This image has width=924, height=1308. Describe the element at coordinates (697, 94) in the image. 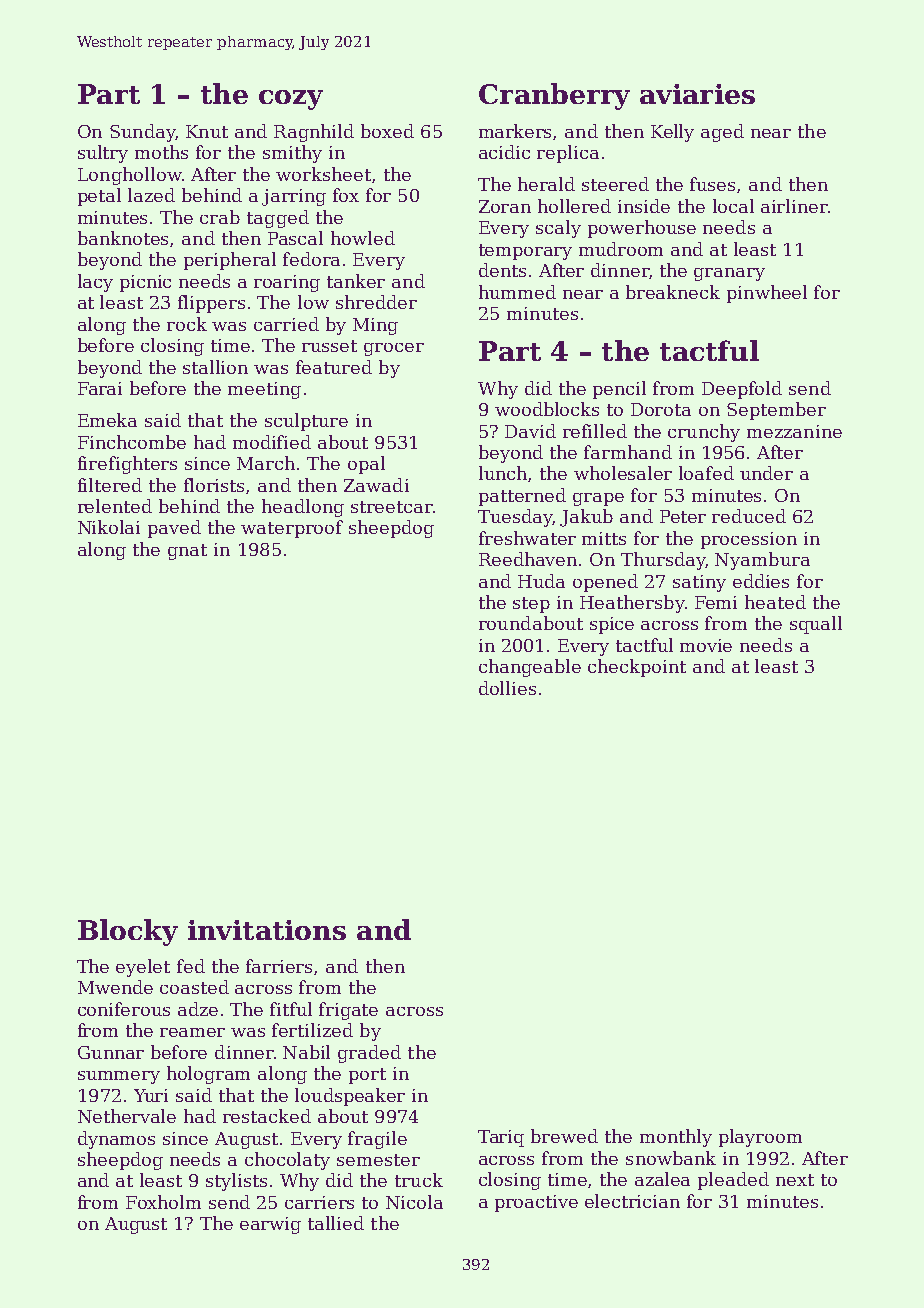

I see `aviaries` at that location.
